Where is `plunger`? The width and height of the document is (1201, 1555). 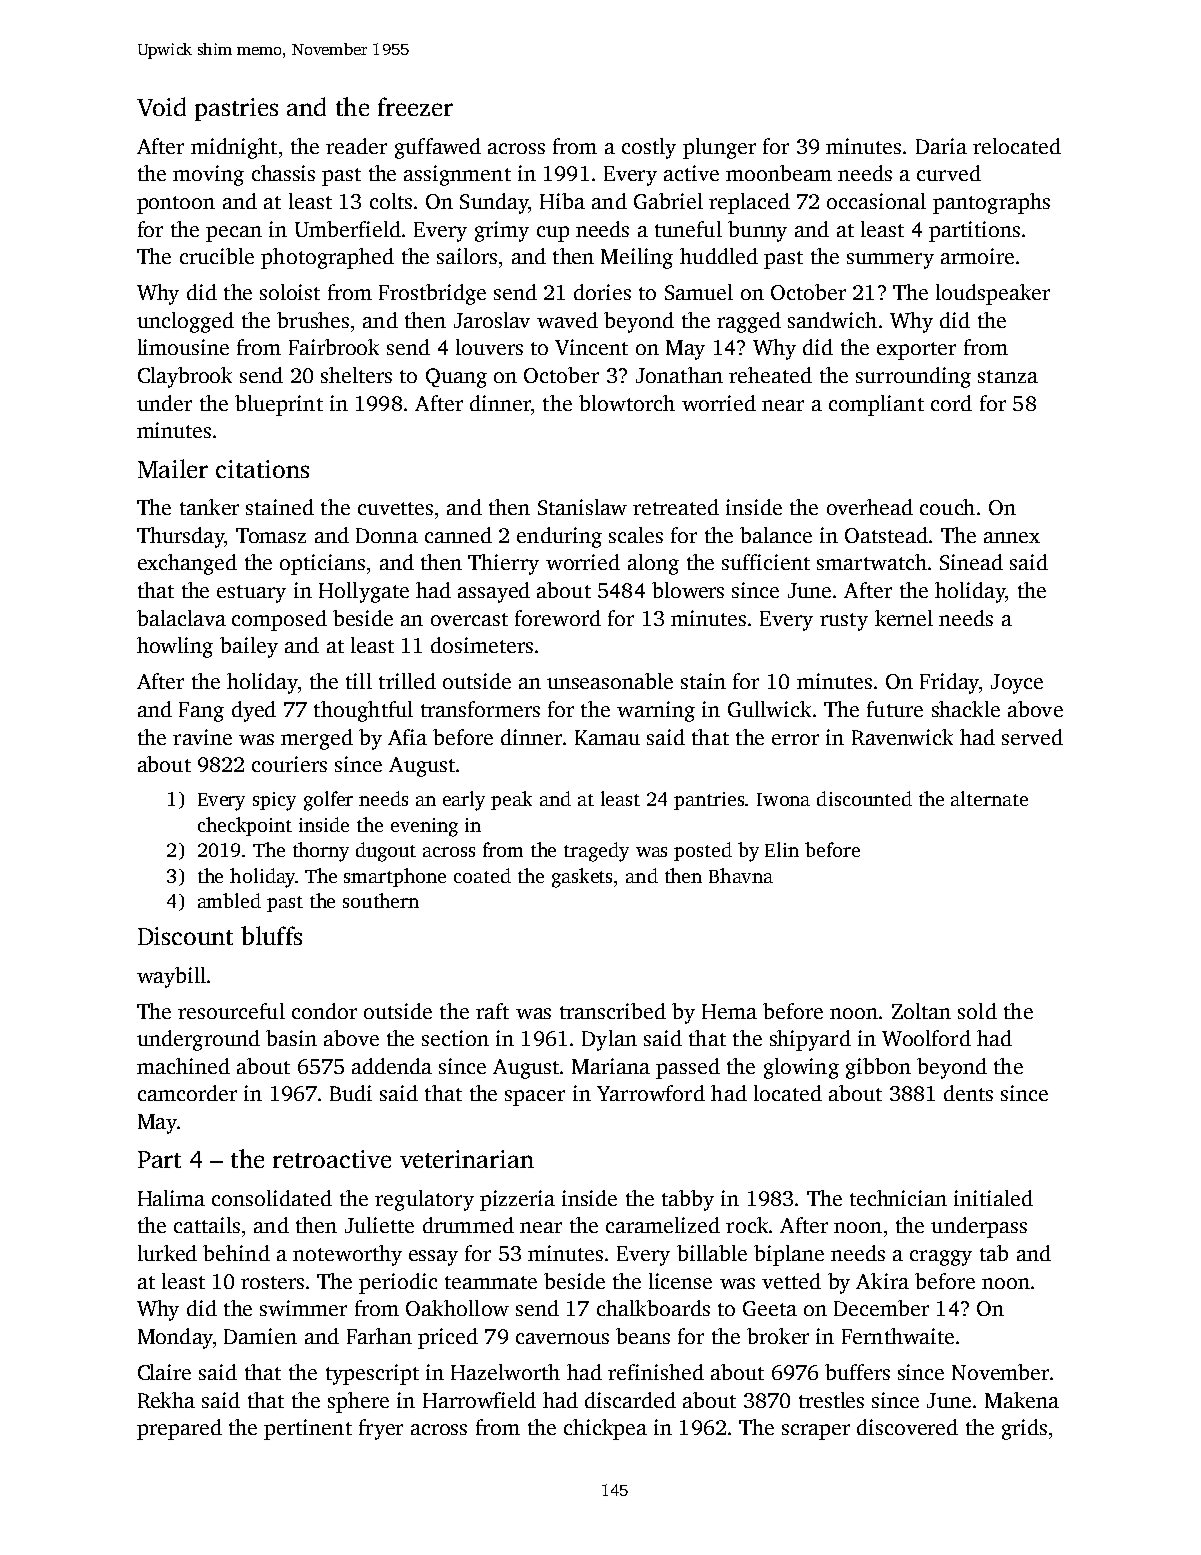
plunger is located at coordinates (719, 148).
